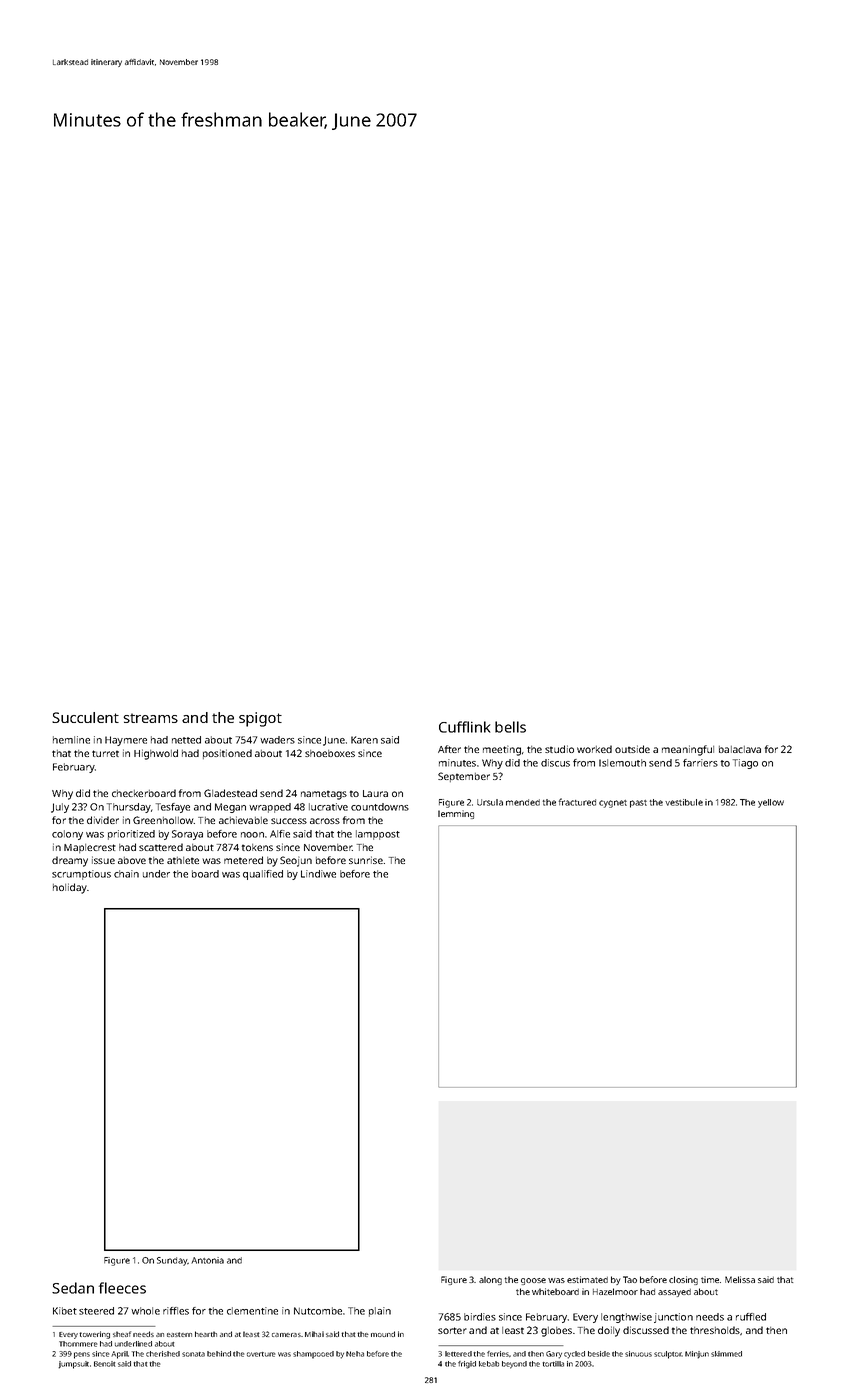 This screenshot has width=849, height=1400. Describe the element at coordinates (630, 1279) in the screenshot. I see `Tao` at that location.
